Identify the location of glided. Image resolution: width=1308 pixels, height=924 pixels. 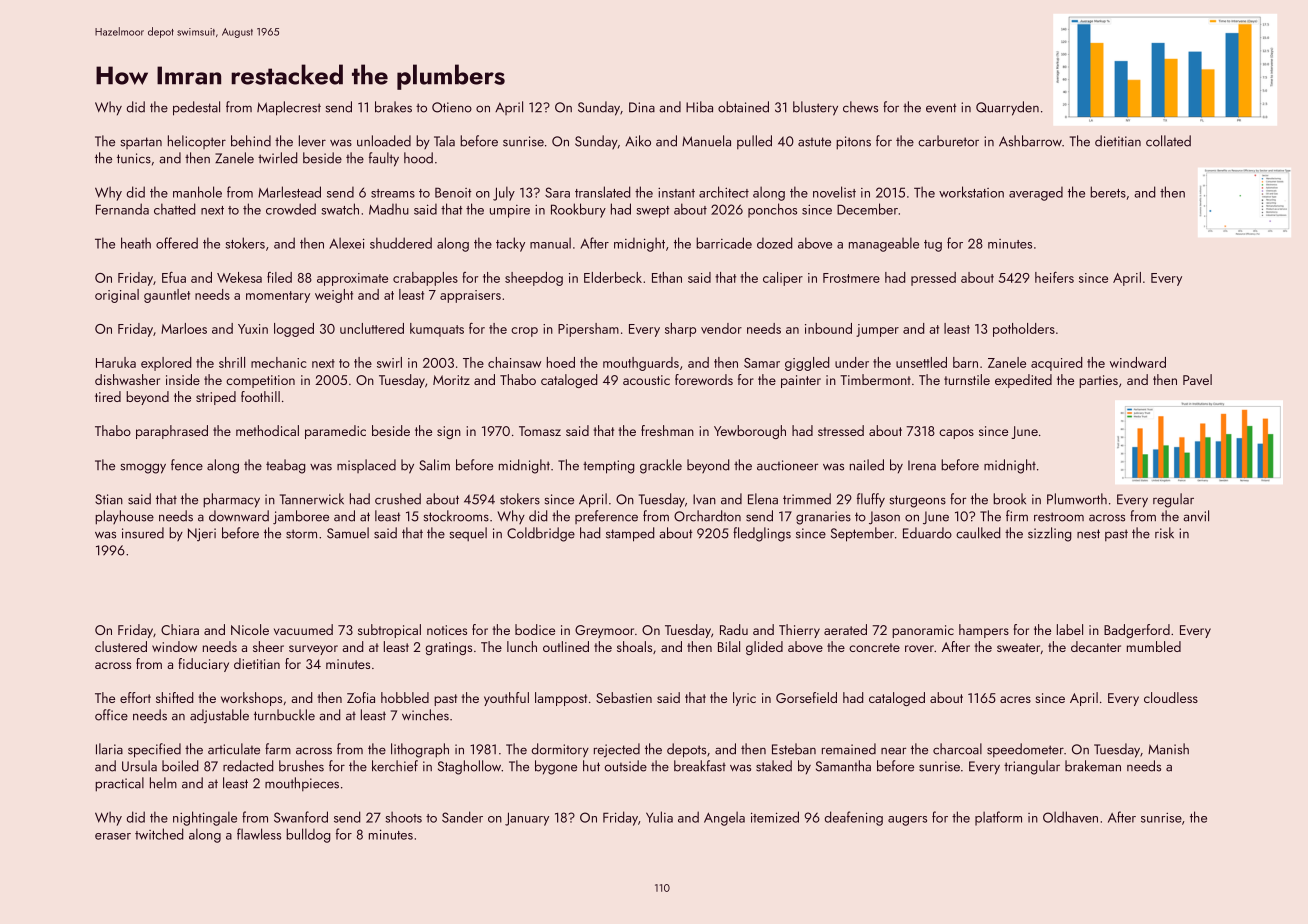
(764, 648).
